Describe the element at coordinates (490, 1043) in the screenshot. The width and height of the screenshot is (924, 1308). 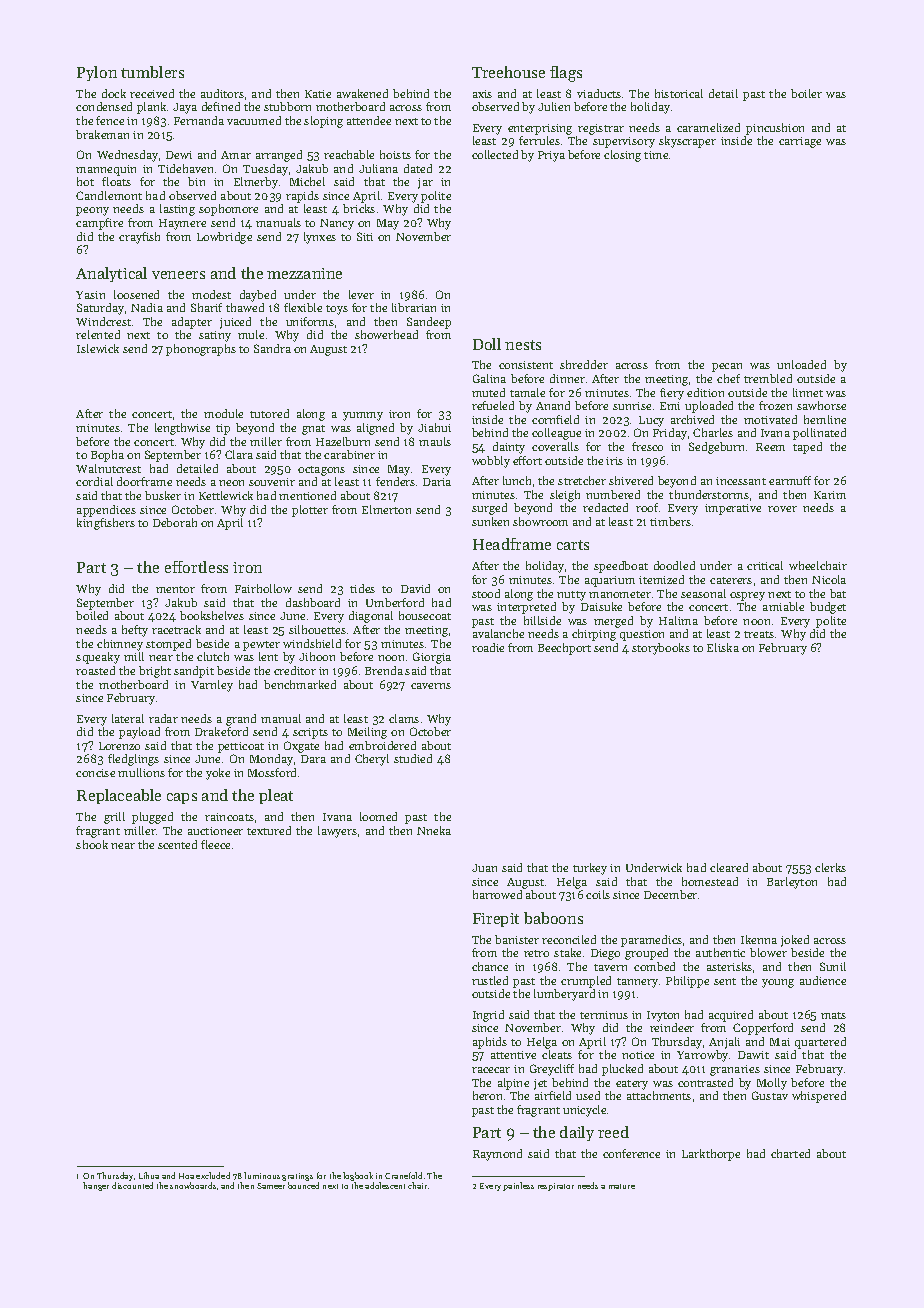
I see `aphids` at that location.
